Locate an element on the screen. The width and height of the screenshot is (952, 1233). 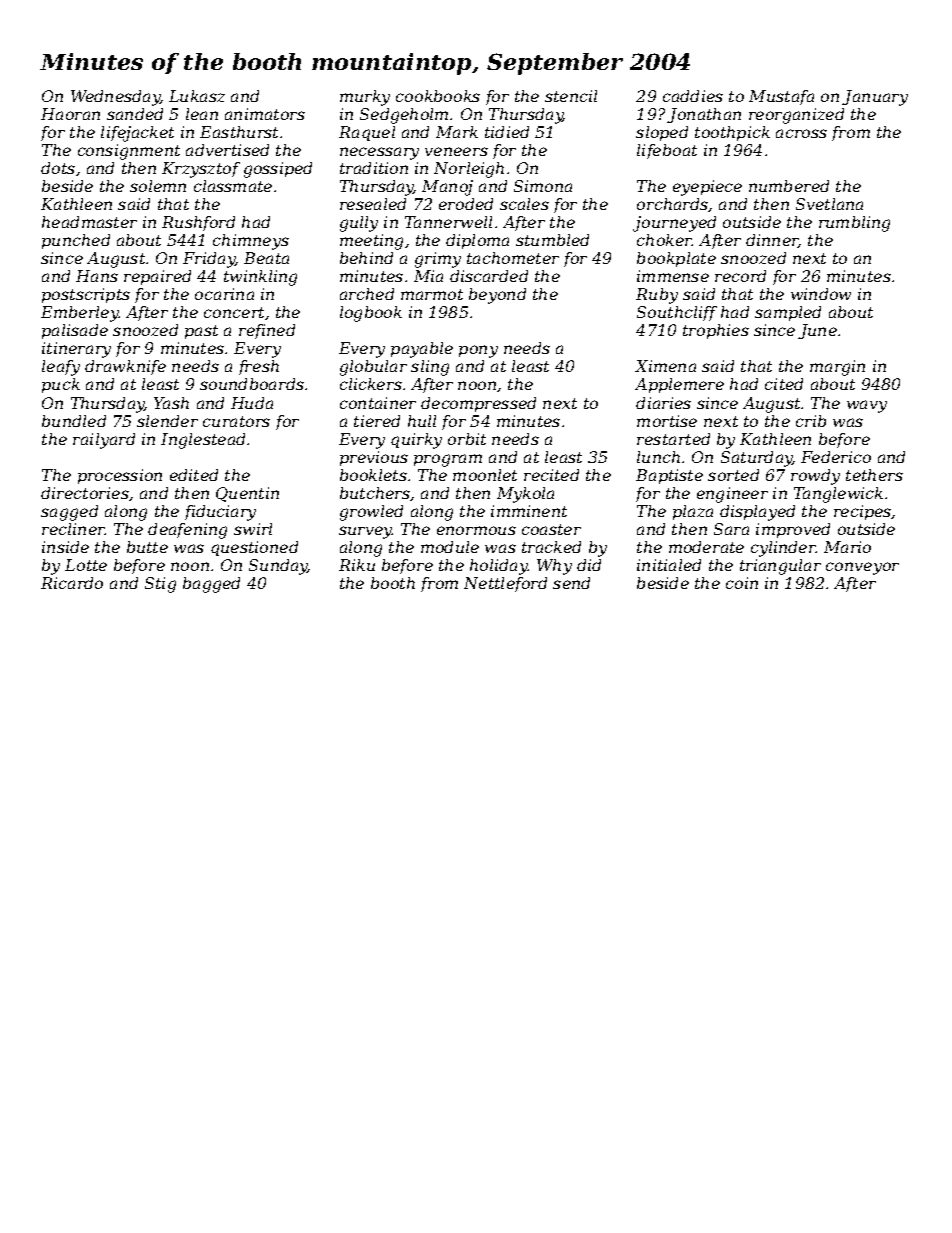
Applemere is located at coordinates (679, 385).
